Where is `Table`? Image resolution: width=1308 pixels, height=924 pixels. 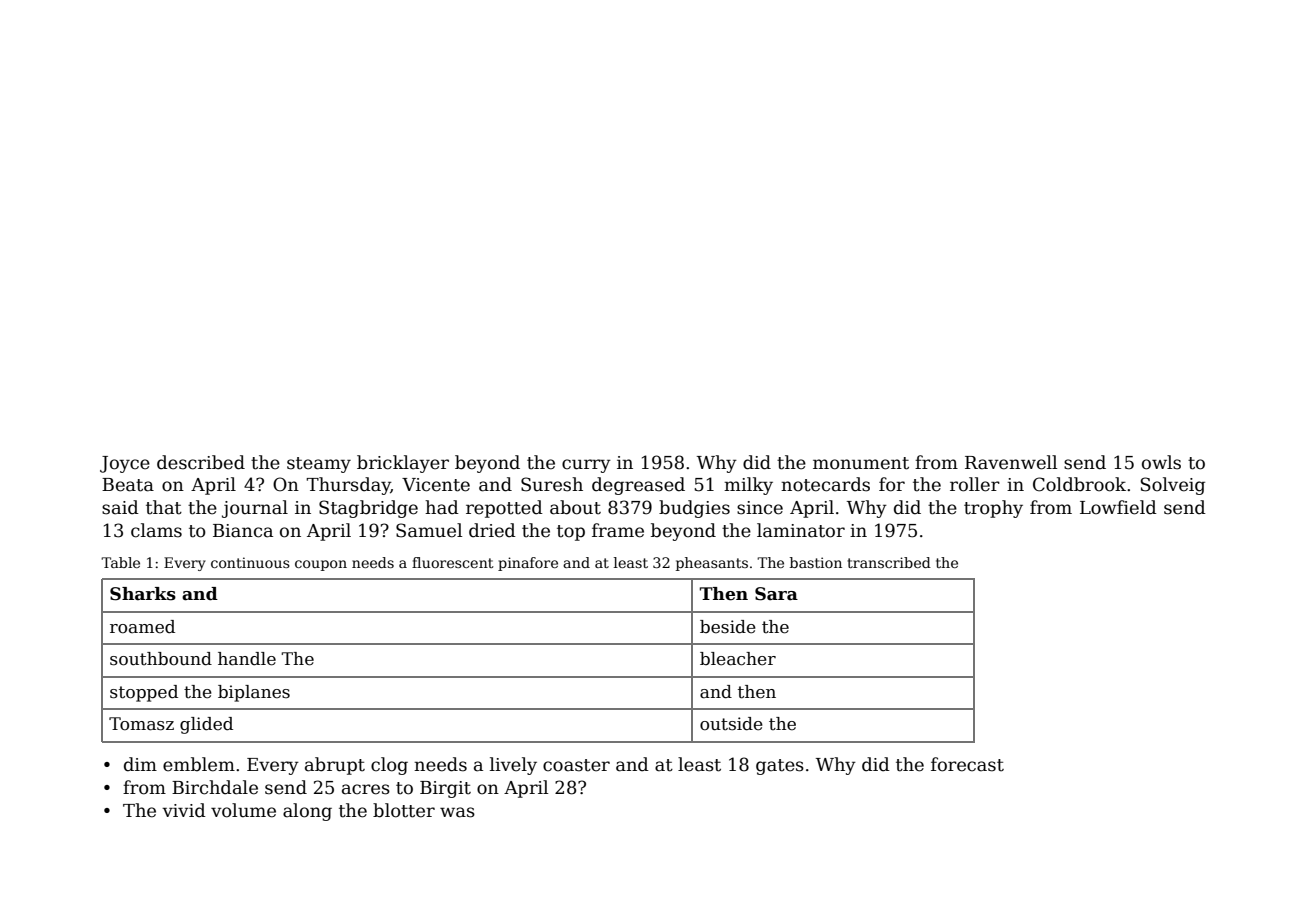 Table is located at coordinates (120, 562).
